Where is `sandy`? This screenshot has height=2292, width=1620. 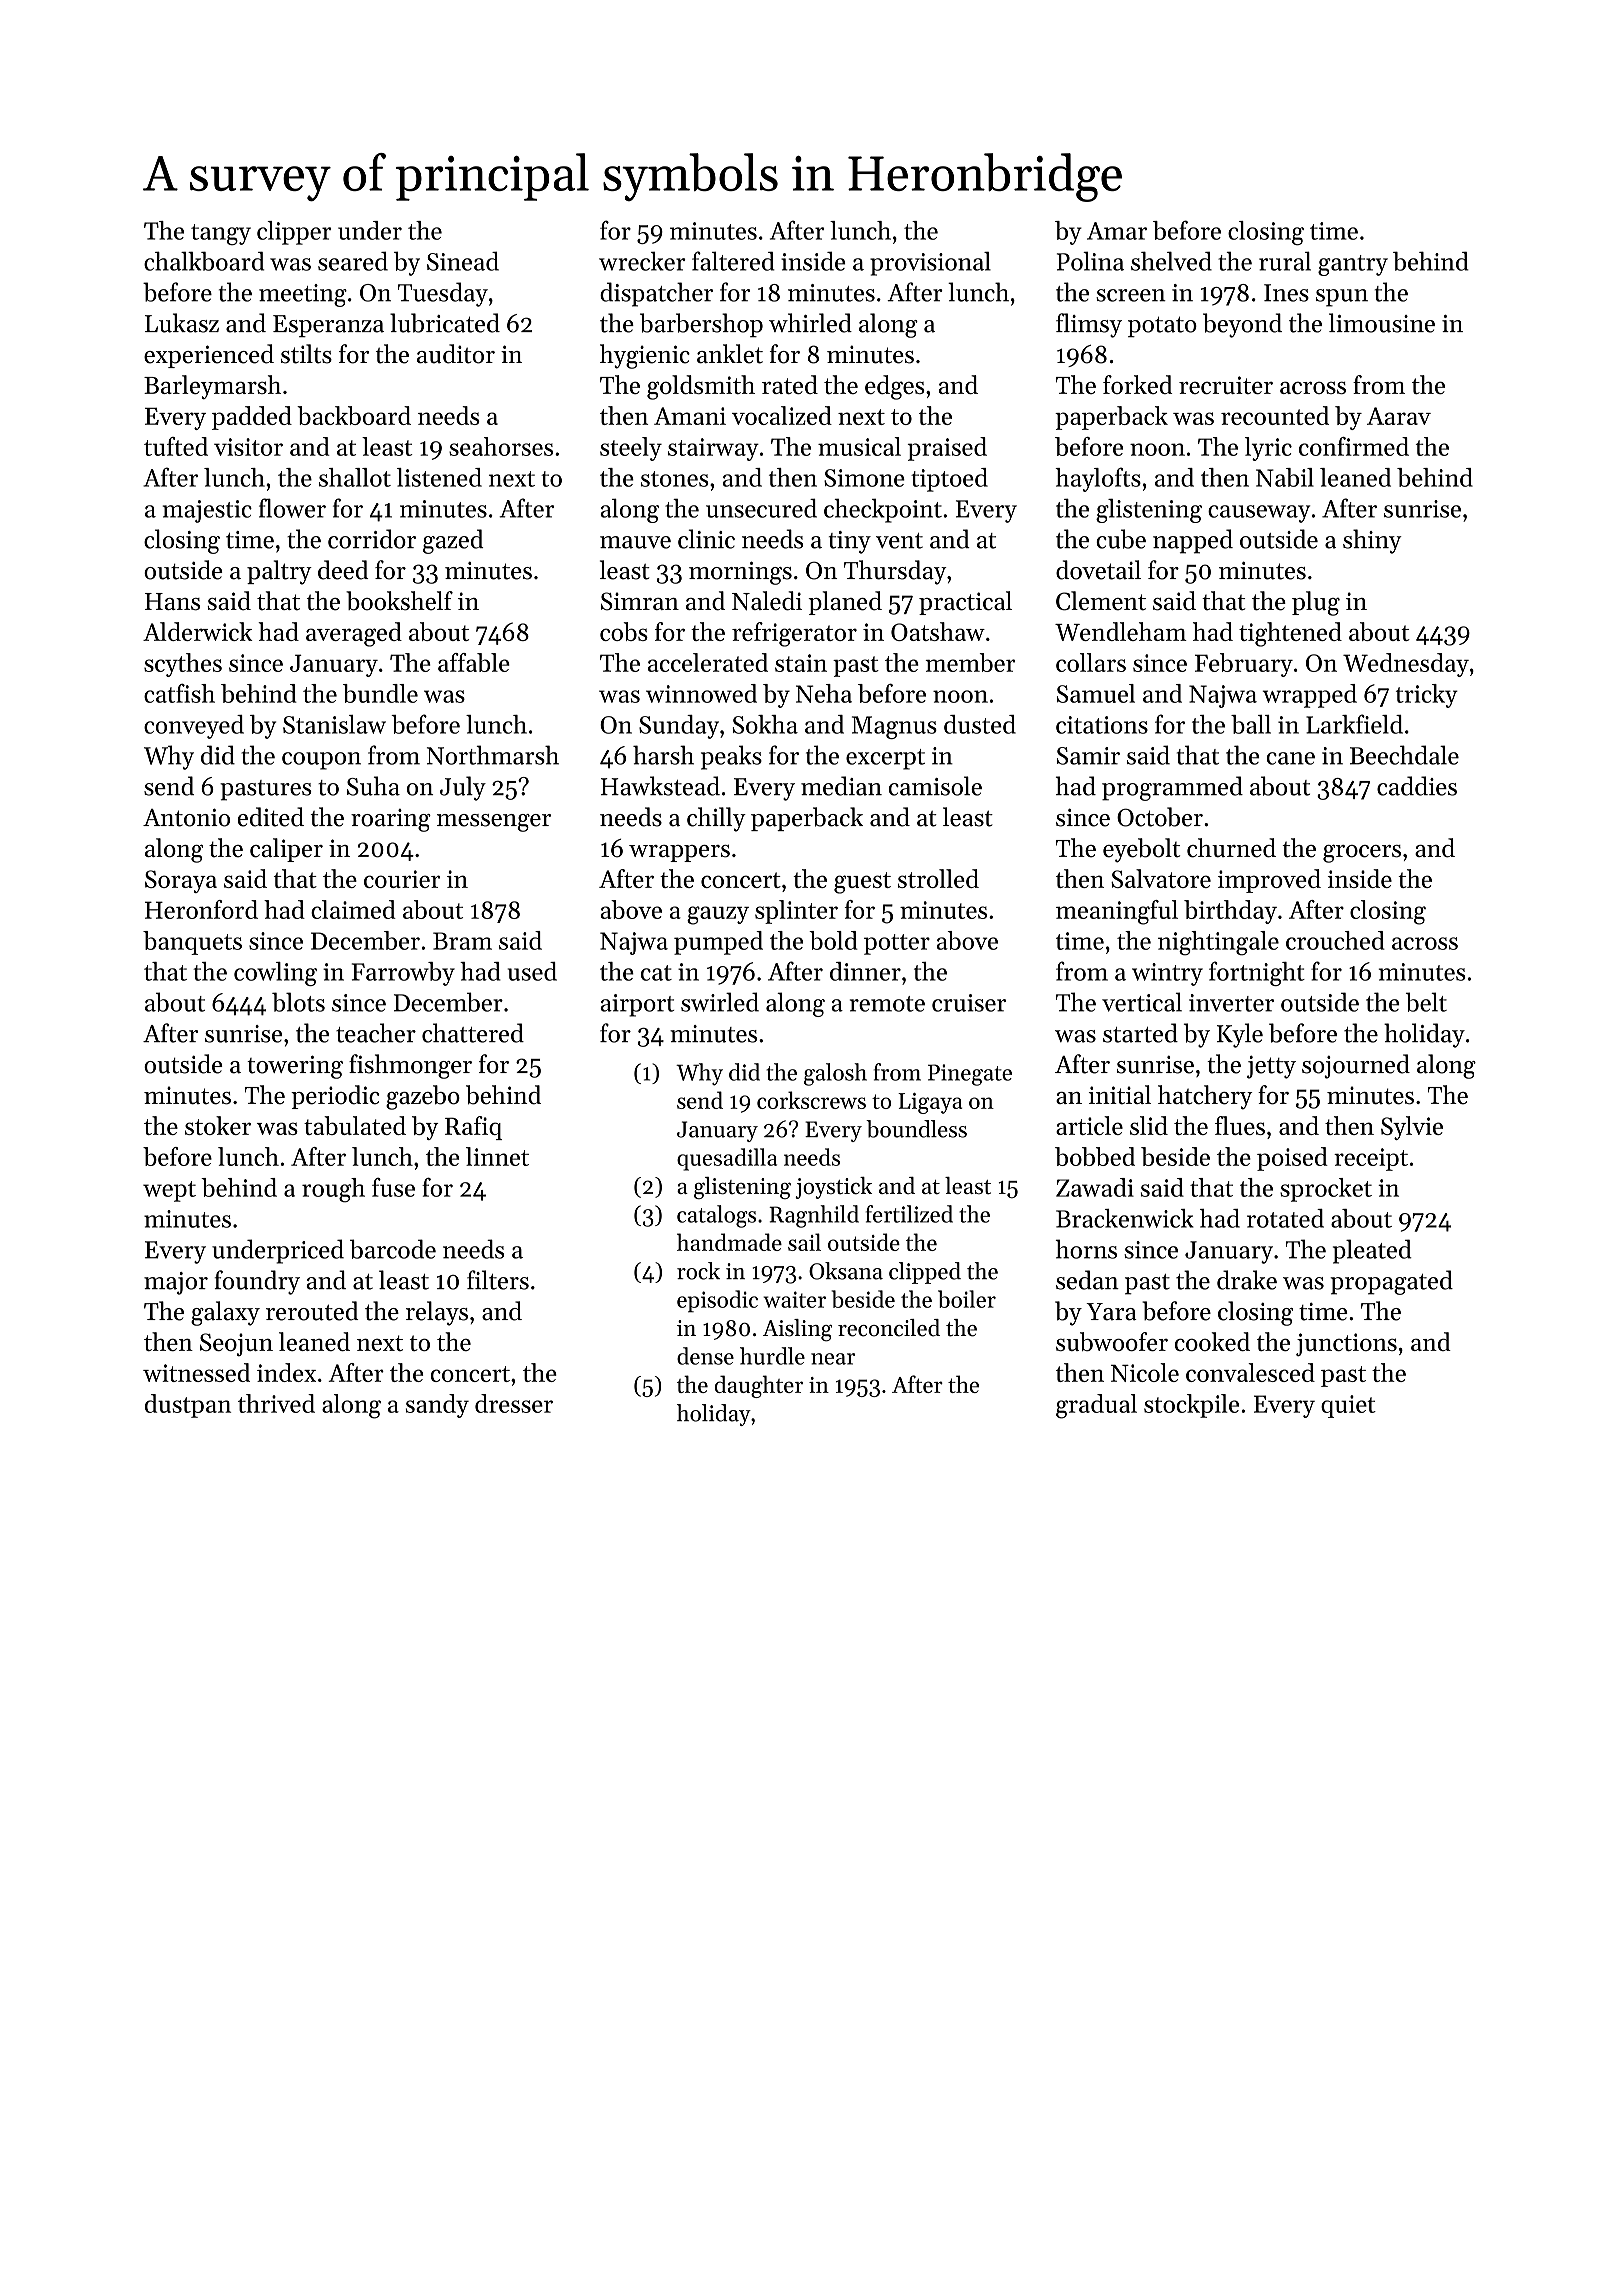 sandy is located at coordinates (437, 1406).
